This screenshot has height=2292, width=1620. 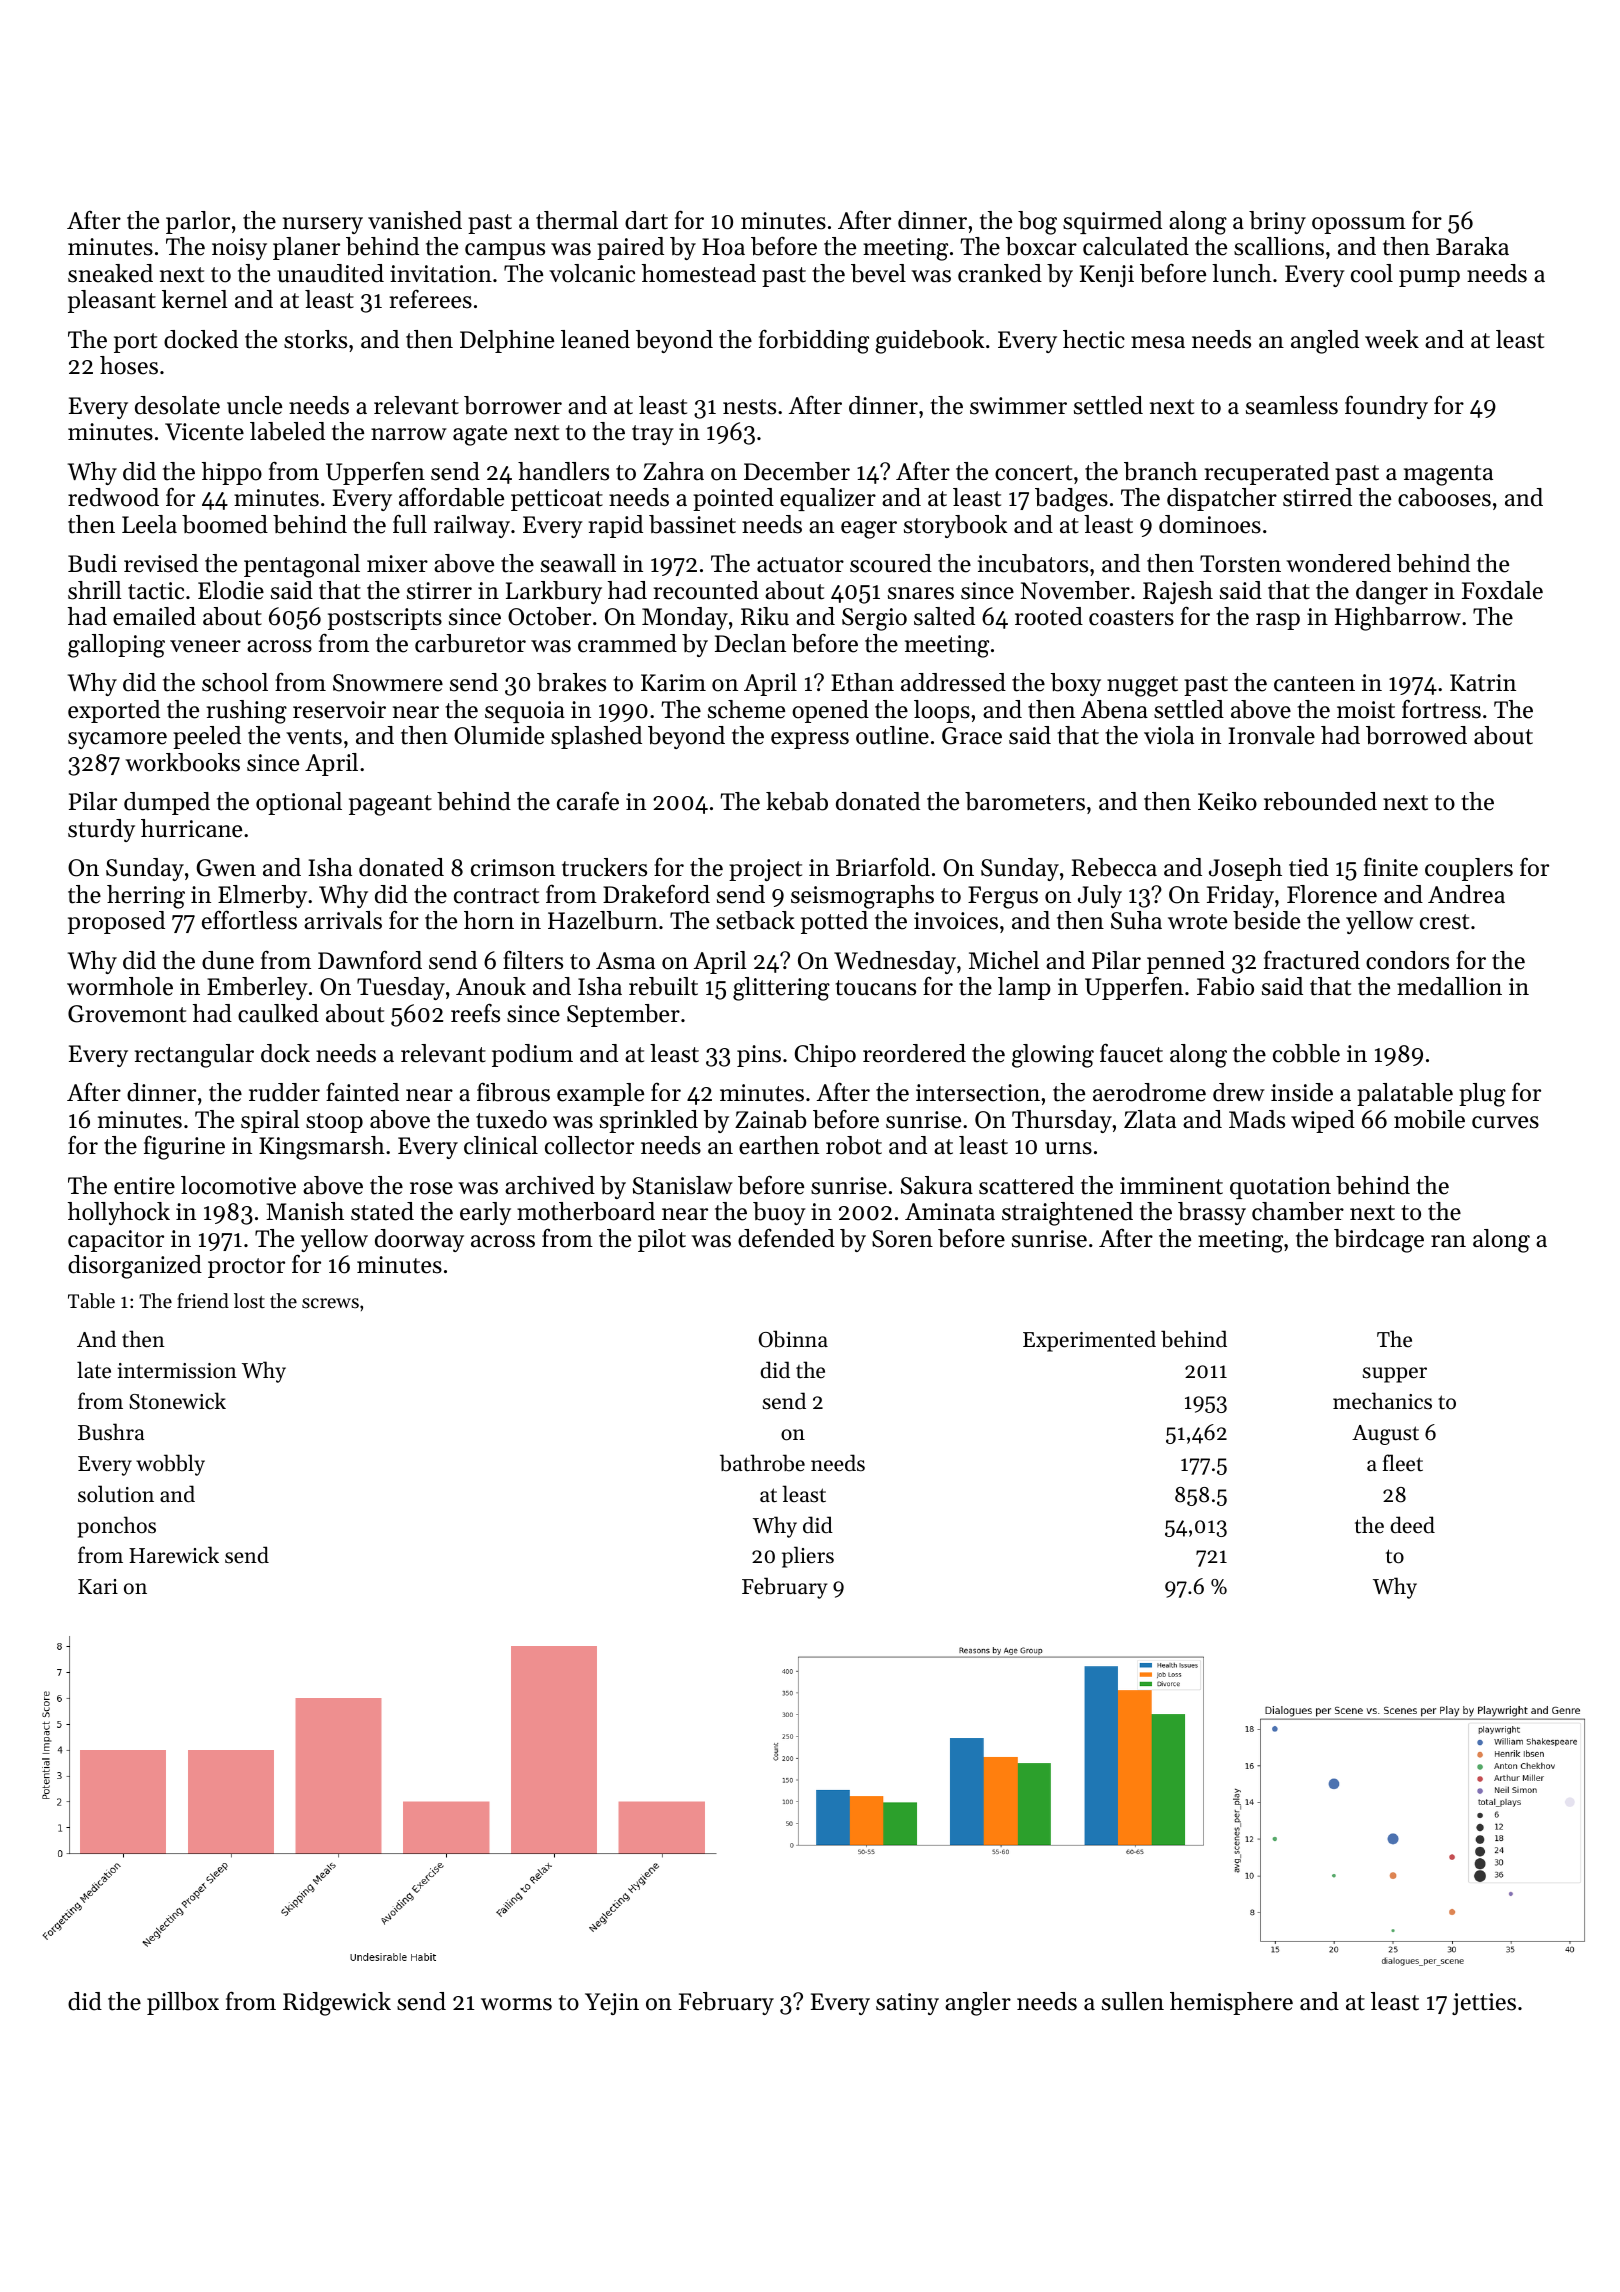 What do you see at coordinates (762, 1463) in the screenshot?
I see `bathrobe` at bounding box center [762, 1463].
